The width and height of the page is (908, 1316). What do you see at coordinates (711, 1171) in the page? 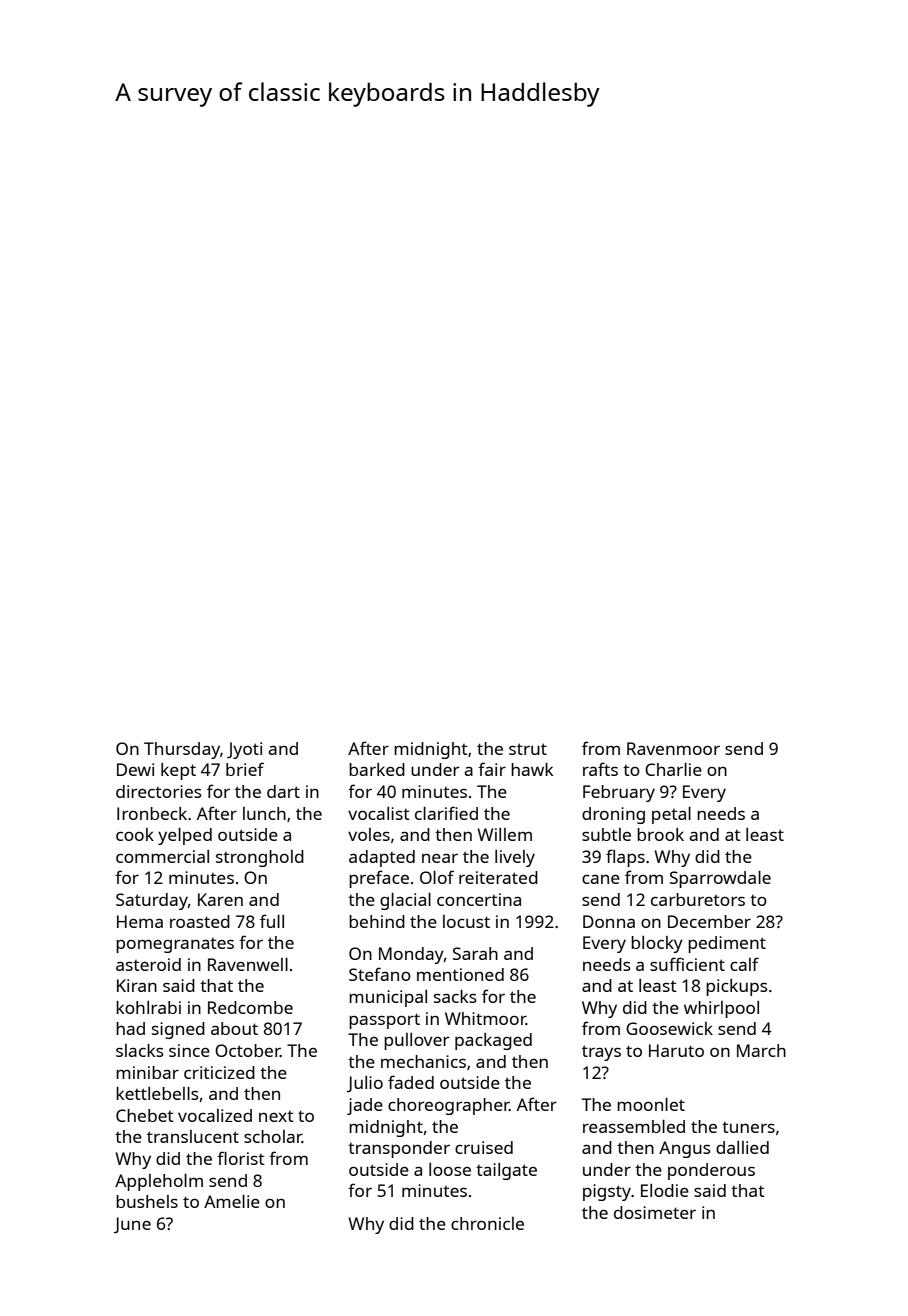
I see `ponderous` at bounding box center [711, 1171].
